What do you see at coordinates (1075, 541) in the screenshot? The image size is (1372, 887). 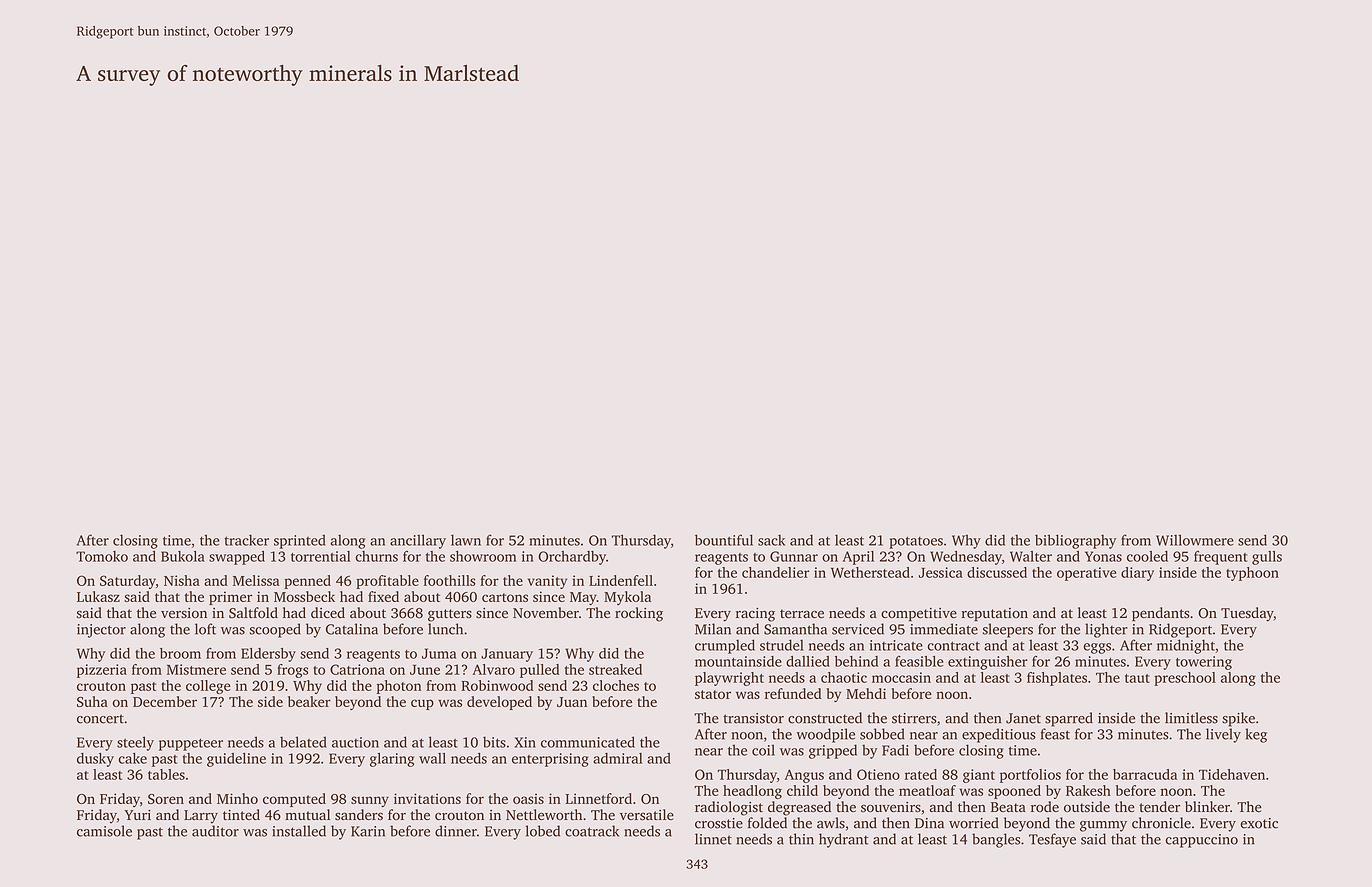 I see `bibliography` at bounding box center [1075, 541].
